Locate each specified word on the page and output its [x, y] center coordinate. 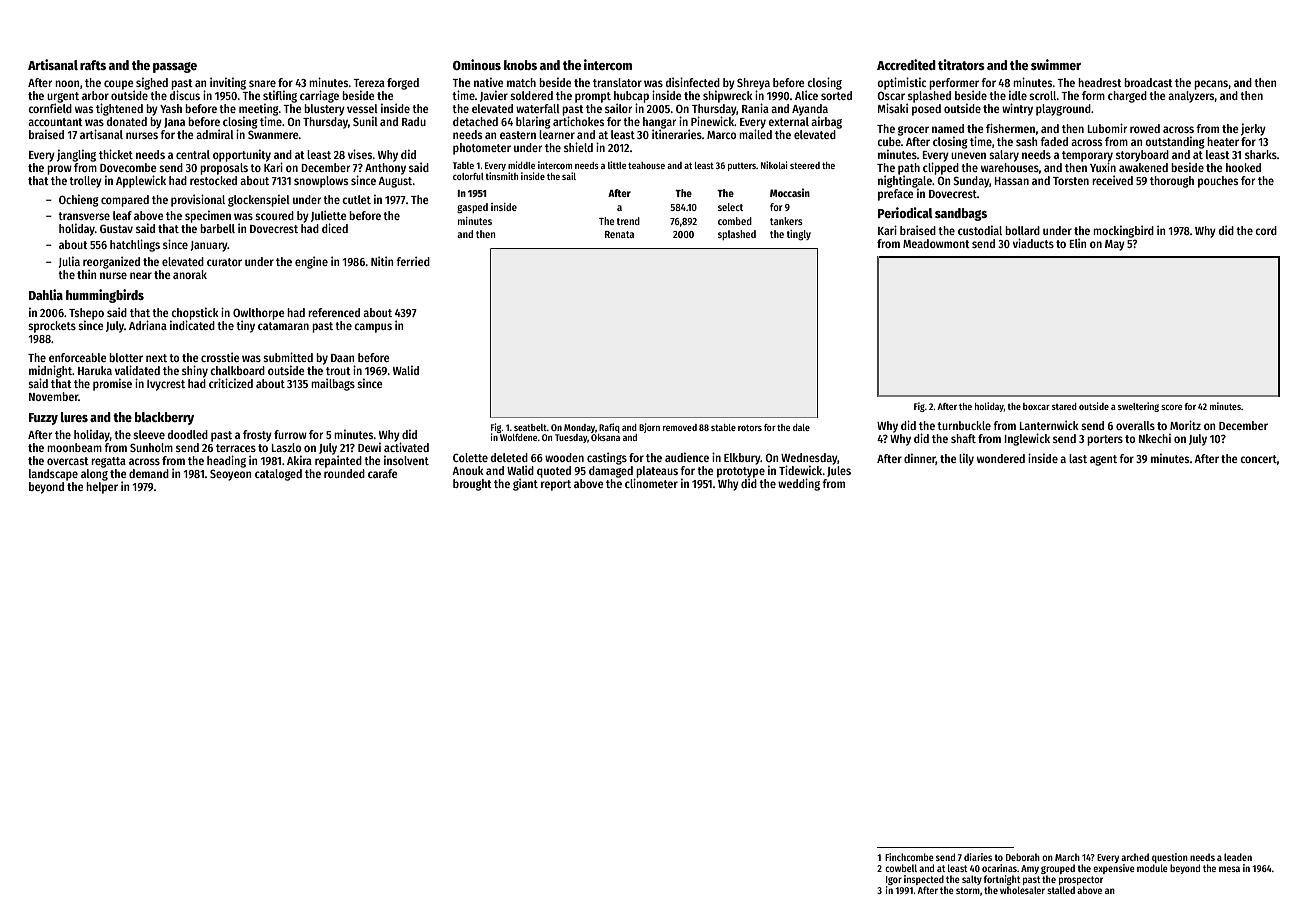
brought [472, 485]
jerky [1253, 129]
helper [102, 488]
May [1115, 245]
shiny [195, 371]
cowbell [901, 868]
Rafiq [609, 428]
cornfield [50, 108]
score [1171, 407]
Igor [894, 880]
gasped [472, 208]
